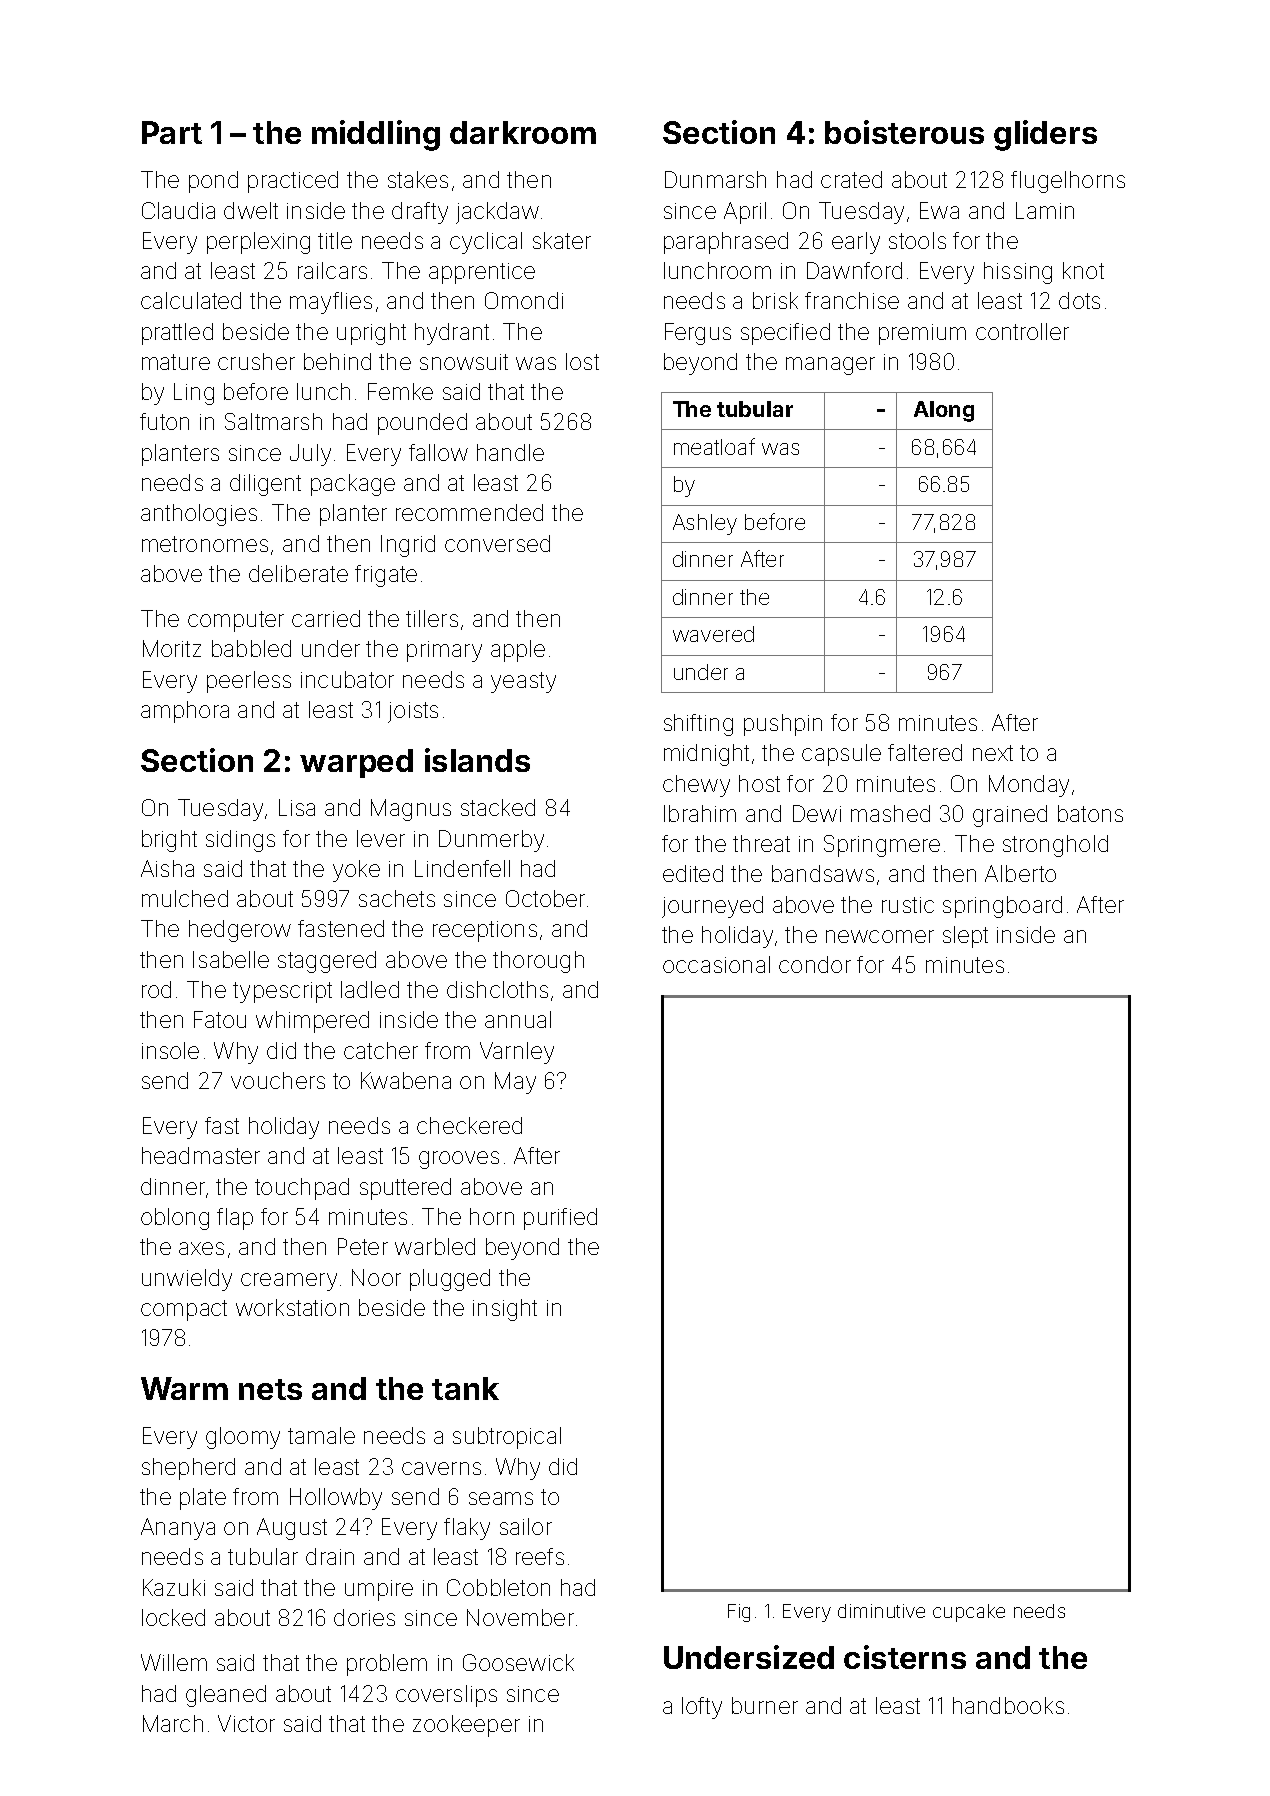 This screenshot has width=1270, height=1796. Describe the element at coordinates (944, 411) in the screenshot. I see `Along` at that location.
